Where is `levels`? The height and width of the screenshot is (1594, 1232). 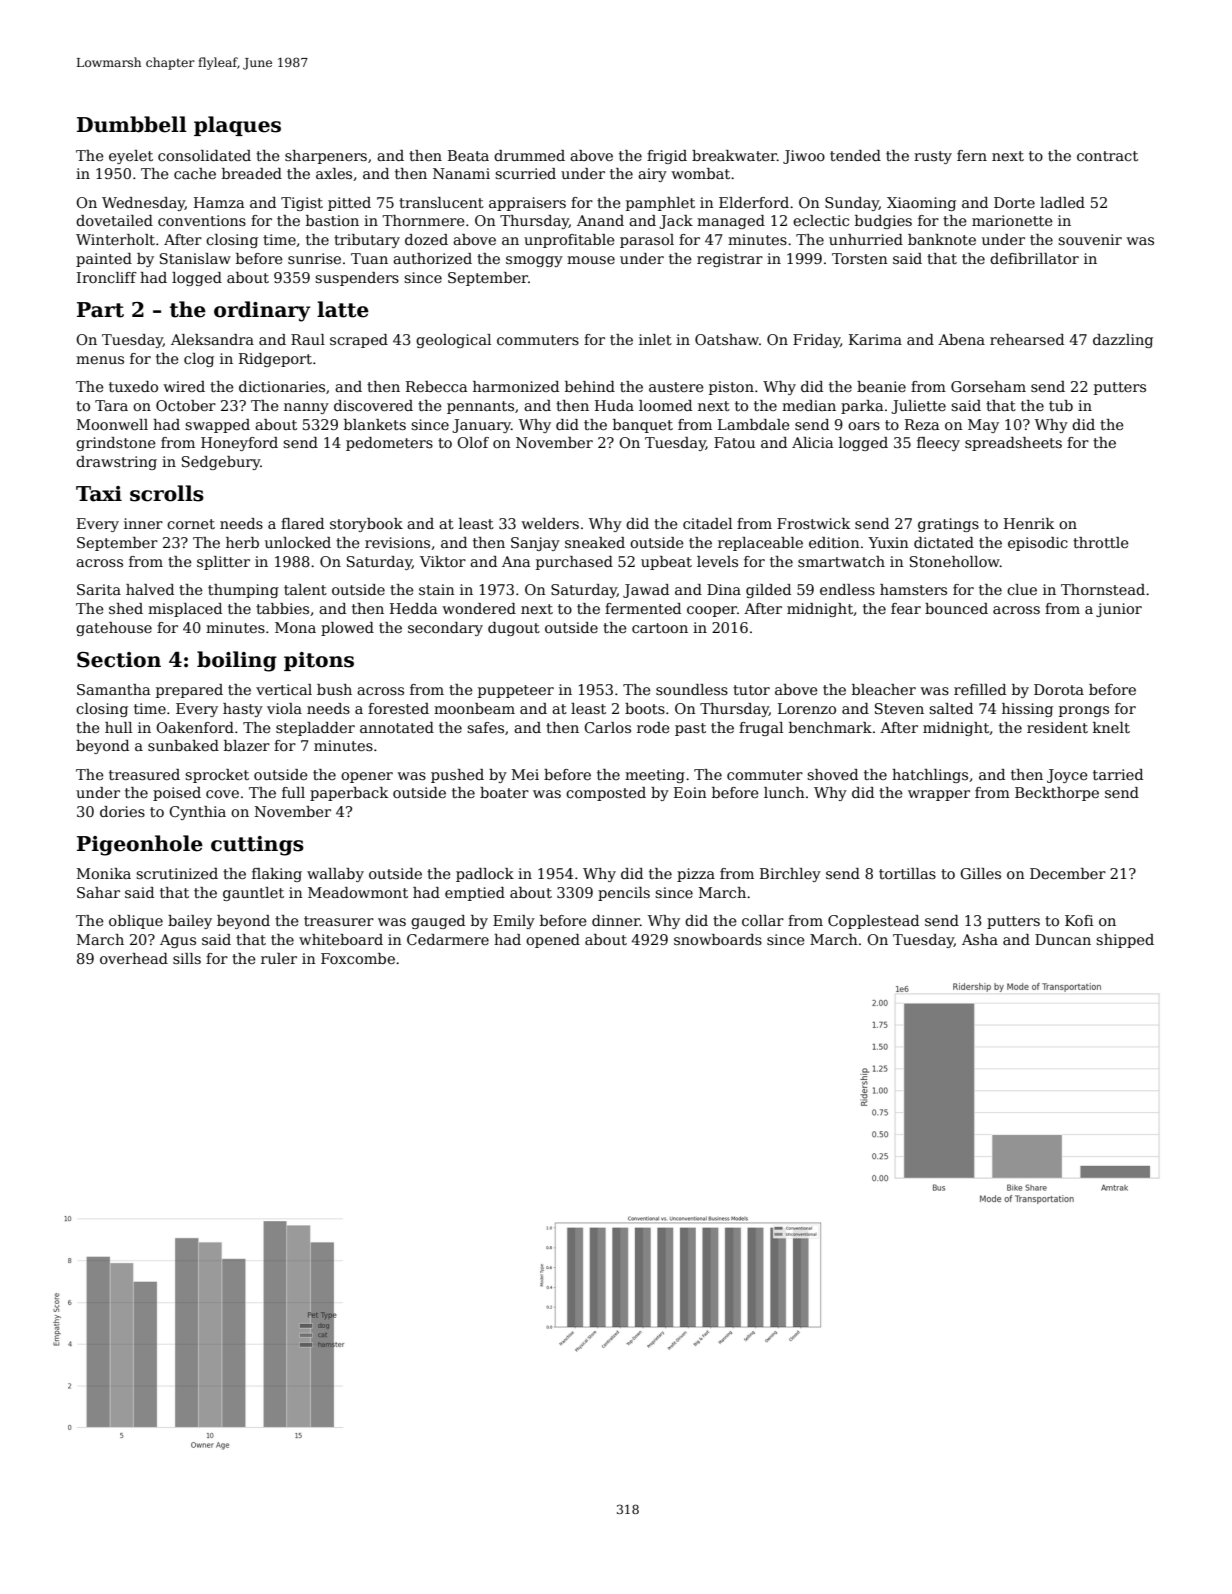 levels is located at coordinates (717, 561).
